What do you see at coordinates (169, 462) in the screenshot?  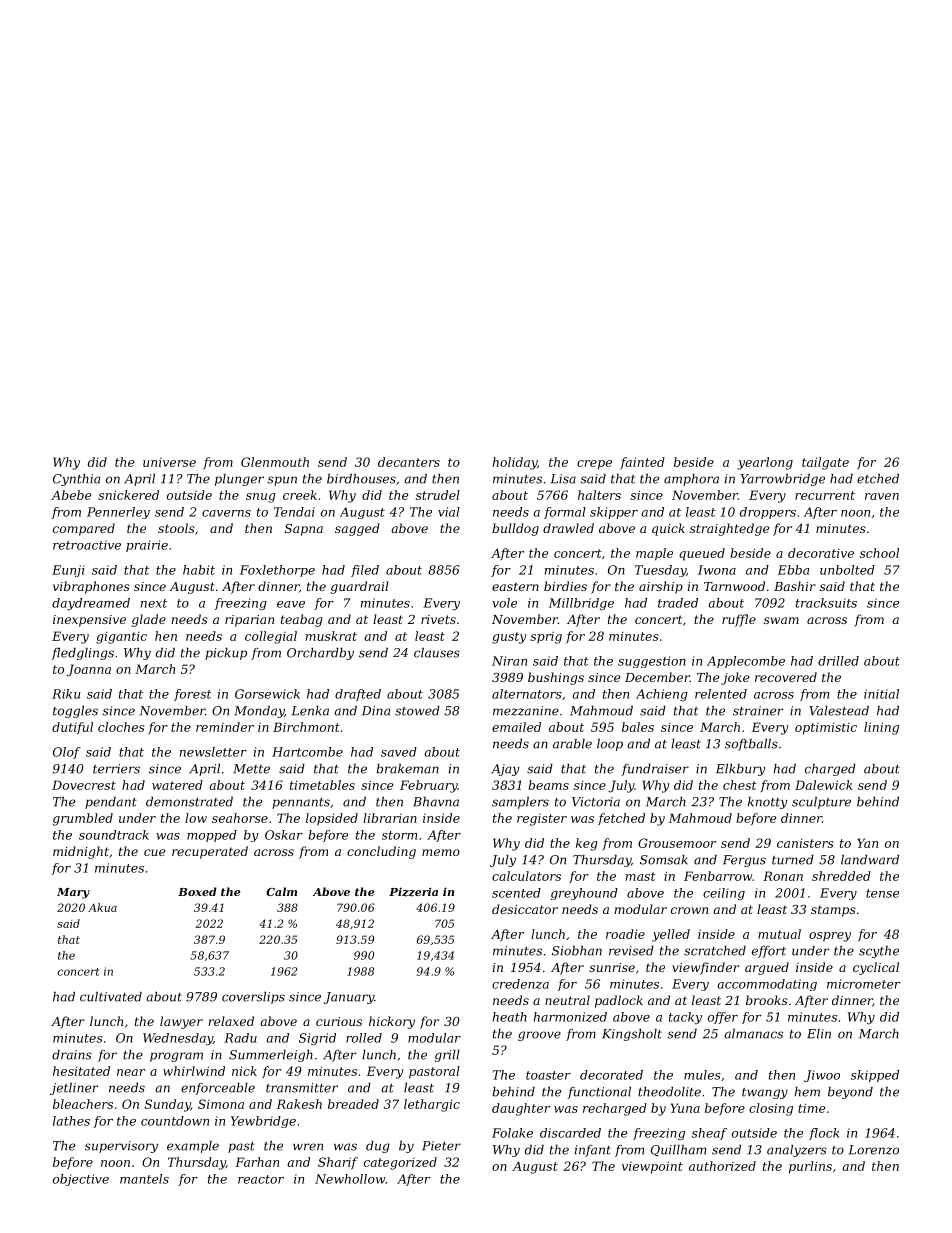 I see `universe` at bounding box center [169, 462].
